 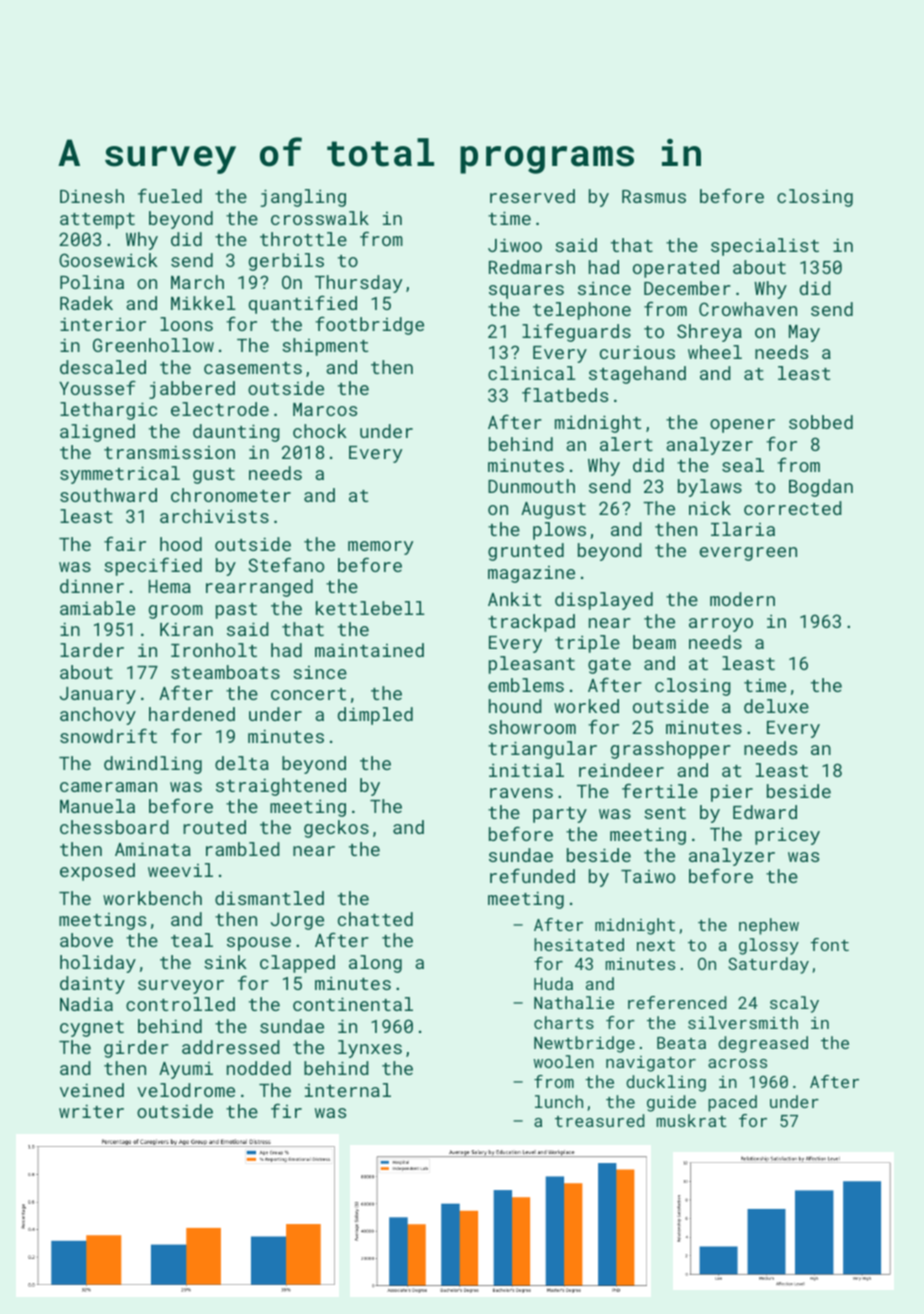 What do you see at coordinates (125, 543) in the page?
I see `fair` at bounding box center [125, 543].
